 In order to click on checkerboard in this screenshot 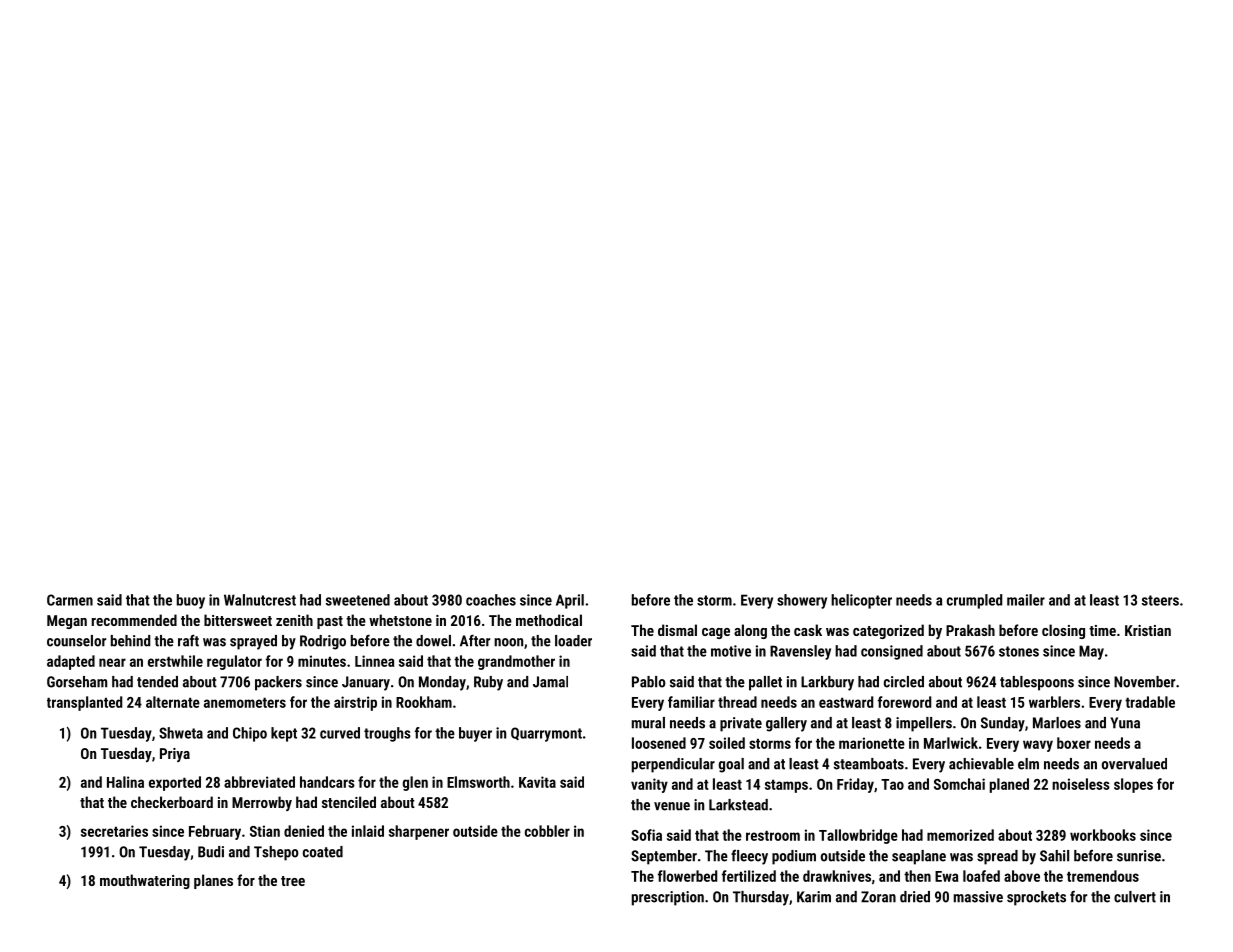, I will do `click(172, 802)`.
